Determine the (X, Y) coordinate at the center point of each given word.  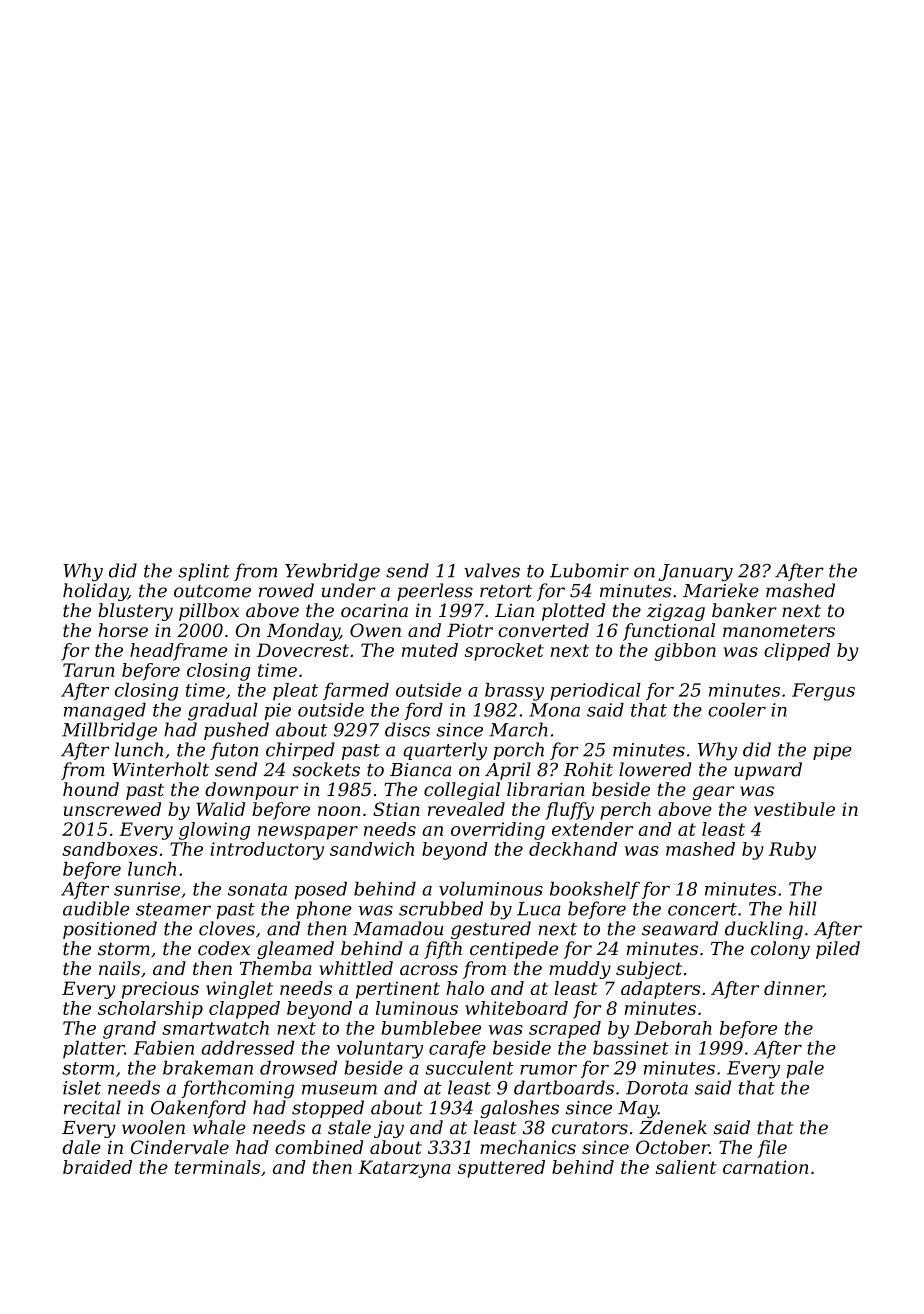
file (772, 1149)
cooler (737, 709)
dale (82, 1147)
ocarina (374, 610)
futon (234, 751)
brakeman (208, 1067)
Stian (396, 809)
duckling (764, 930)
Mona (554, 710)
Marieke (721, 590)
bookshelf (595, 890)
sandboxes (110, 849)
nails (119, 968)
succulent (469, 1067)
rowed (286, 590)
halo (465, 988)
